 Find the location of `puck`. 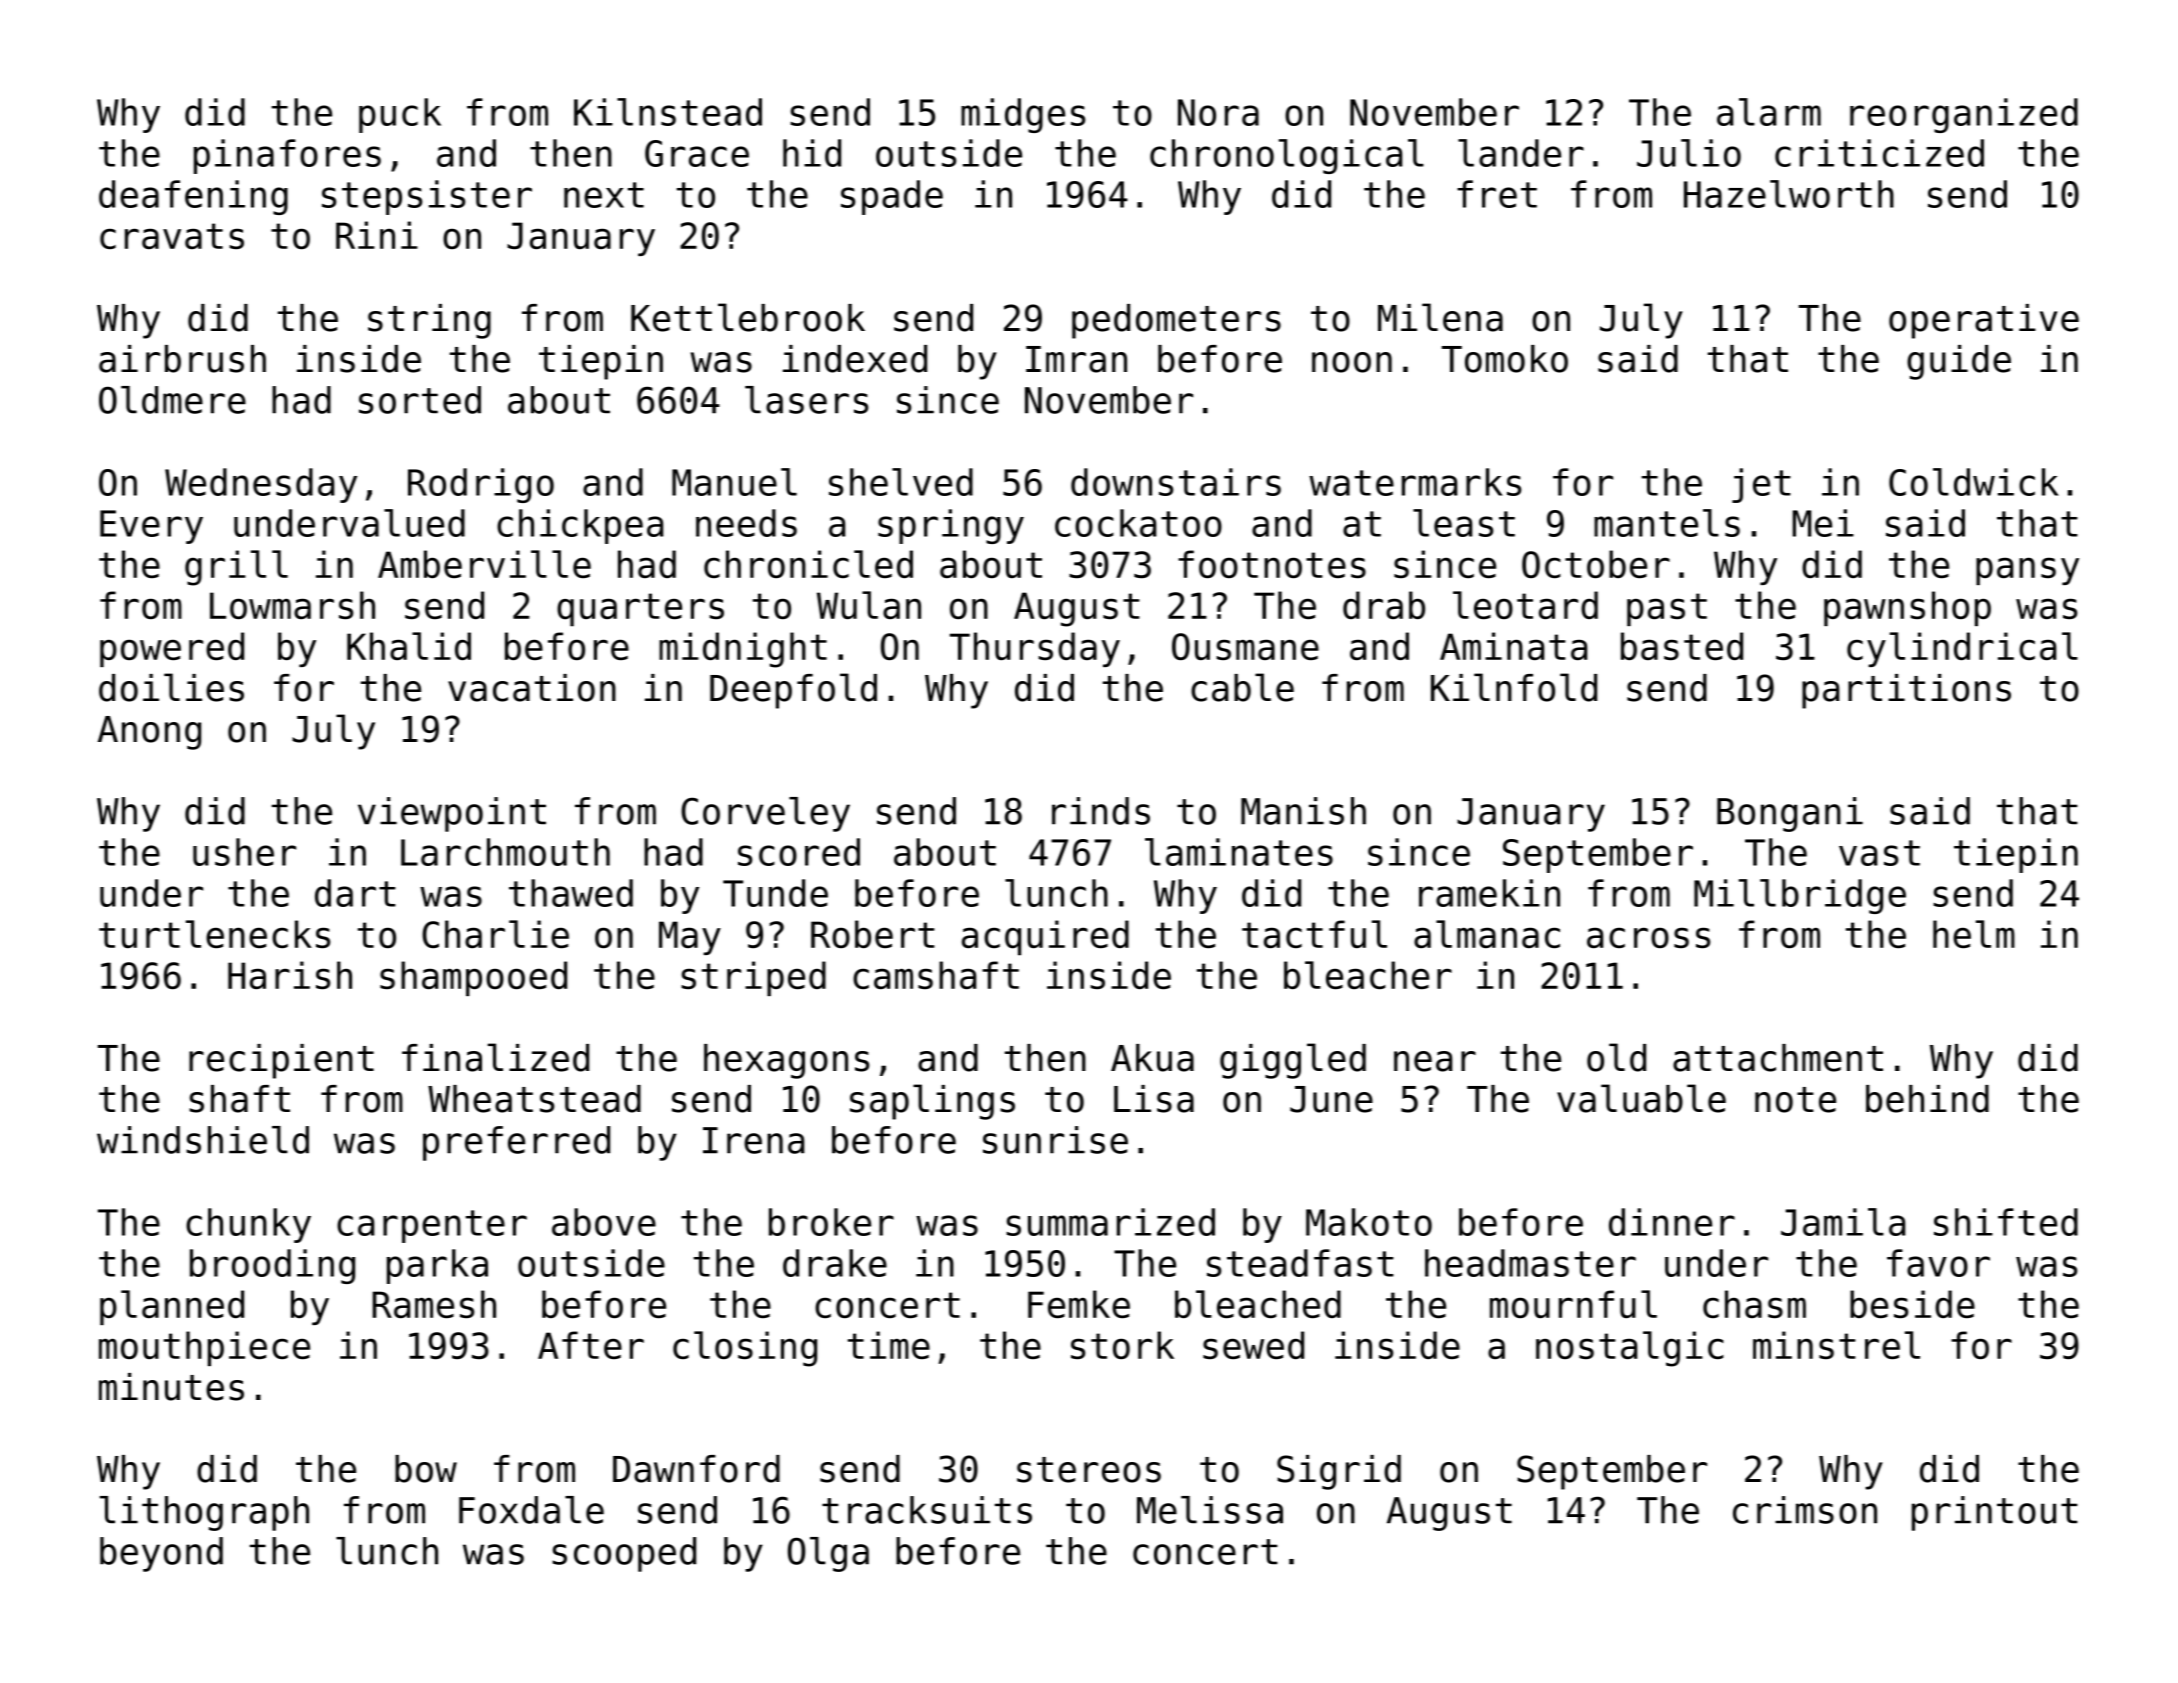

puck is located at coordinates (400, 115).
